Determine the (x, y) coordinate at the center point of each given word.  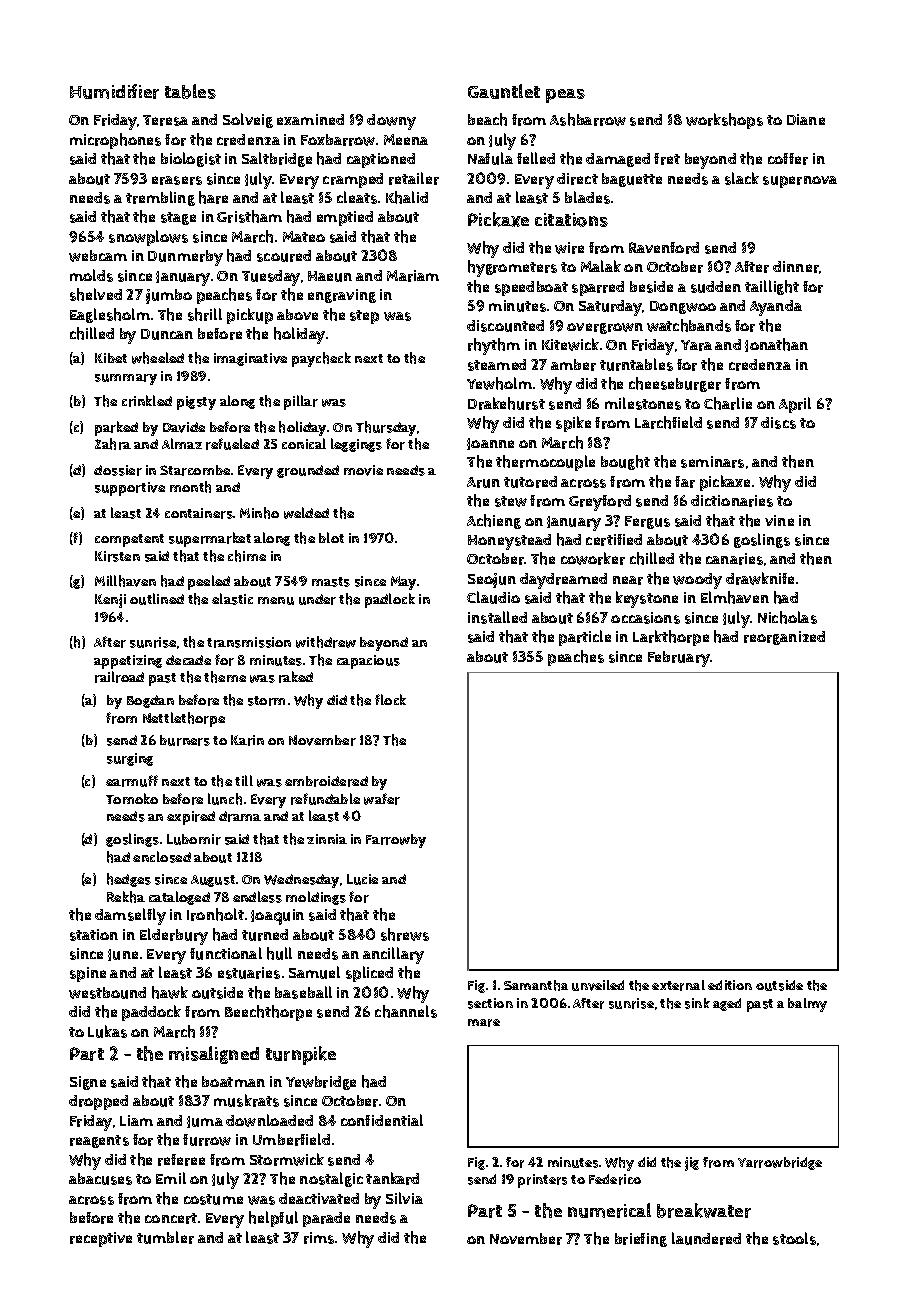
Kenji (110, 601)
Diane (806, 119)
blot (331, 537)
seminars (712, 462)
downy (391, 122)
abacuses (100, 1179)
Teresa (165, 120)
